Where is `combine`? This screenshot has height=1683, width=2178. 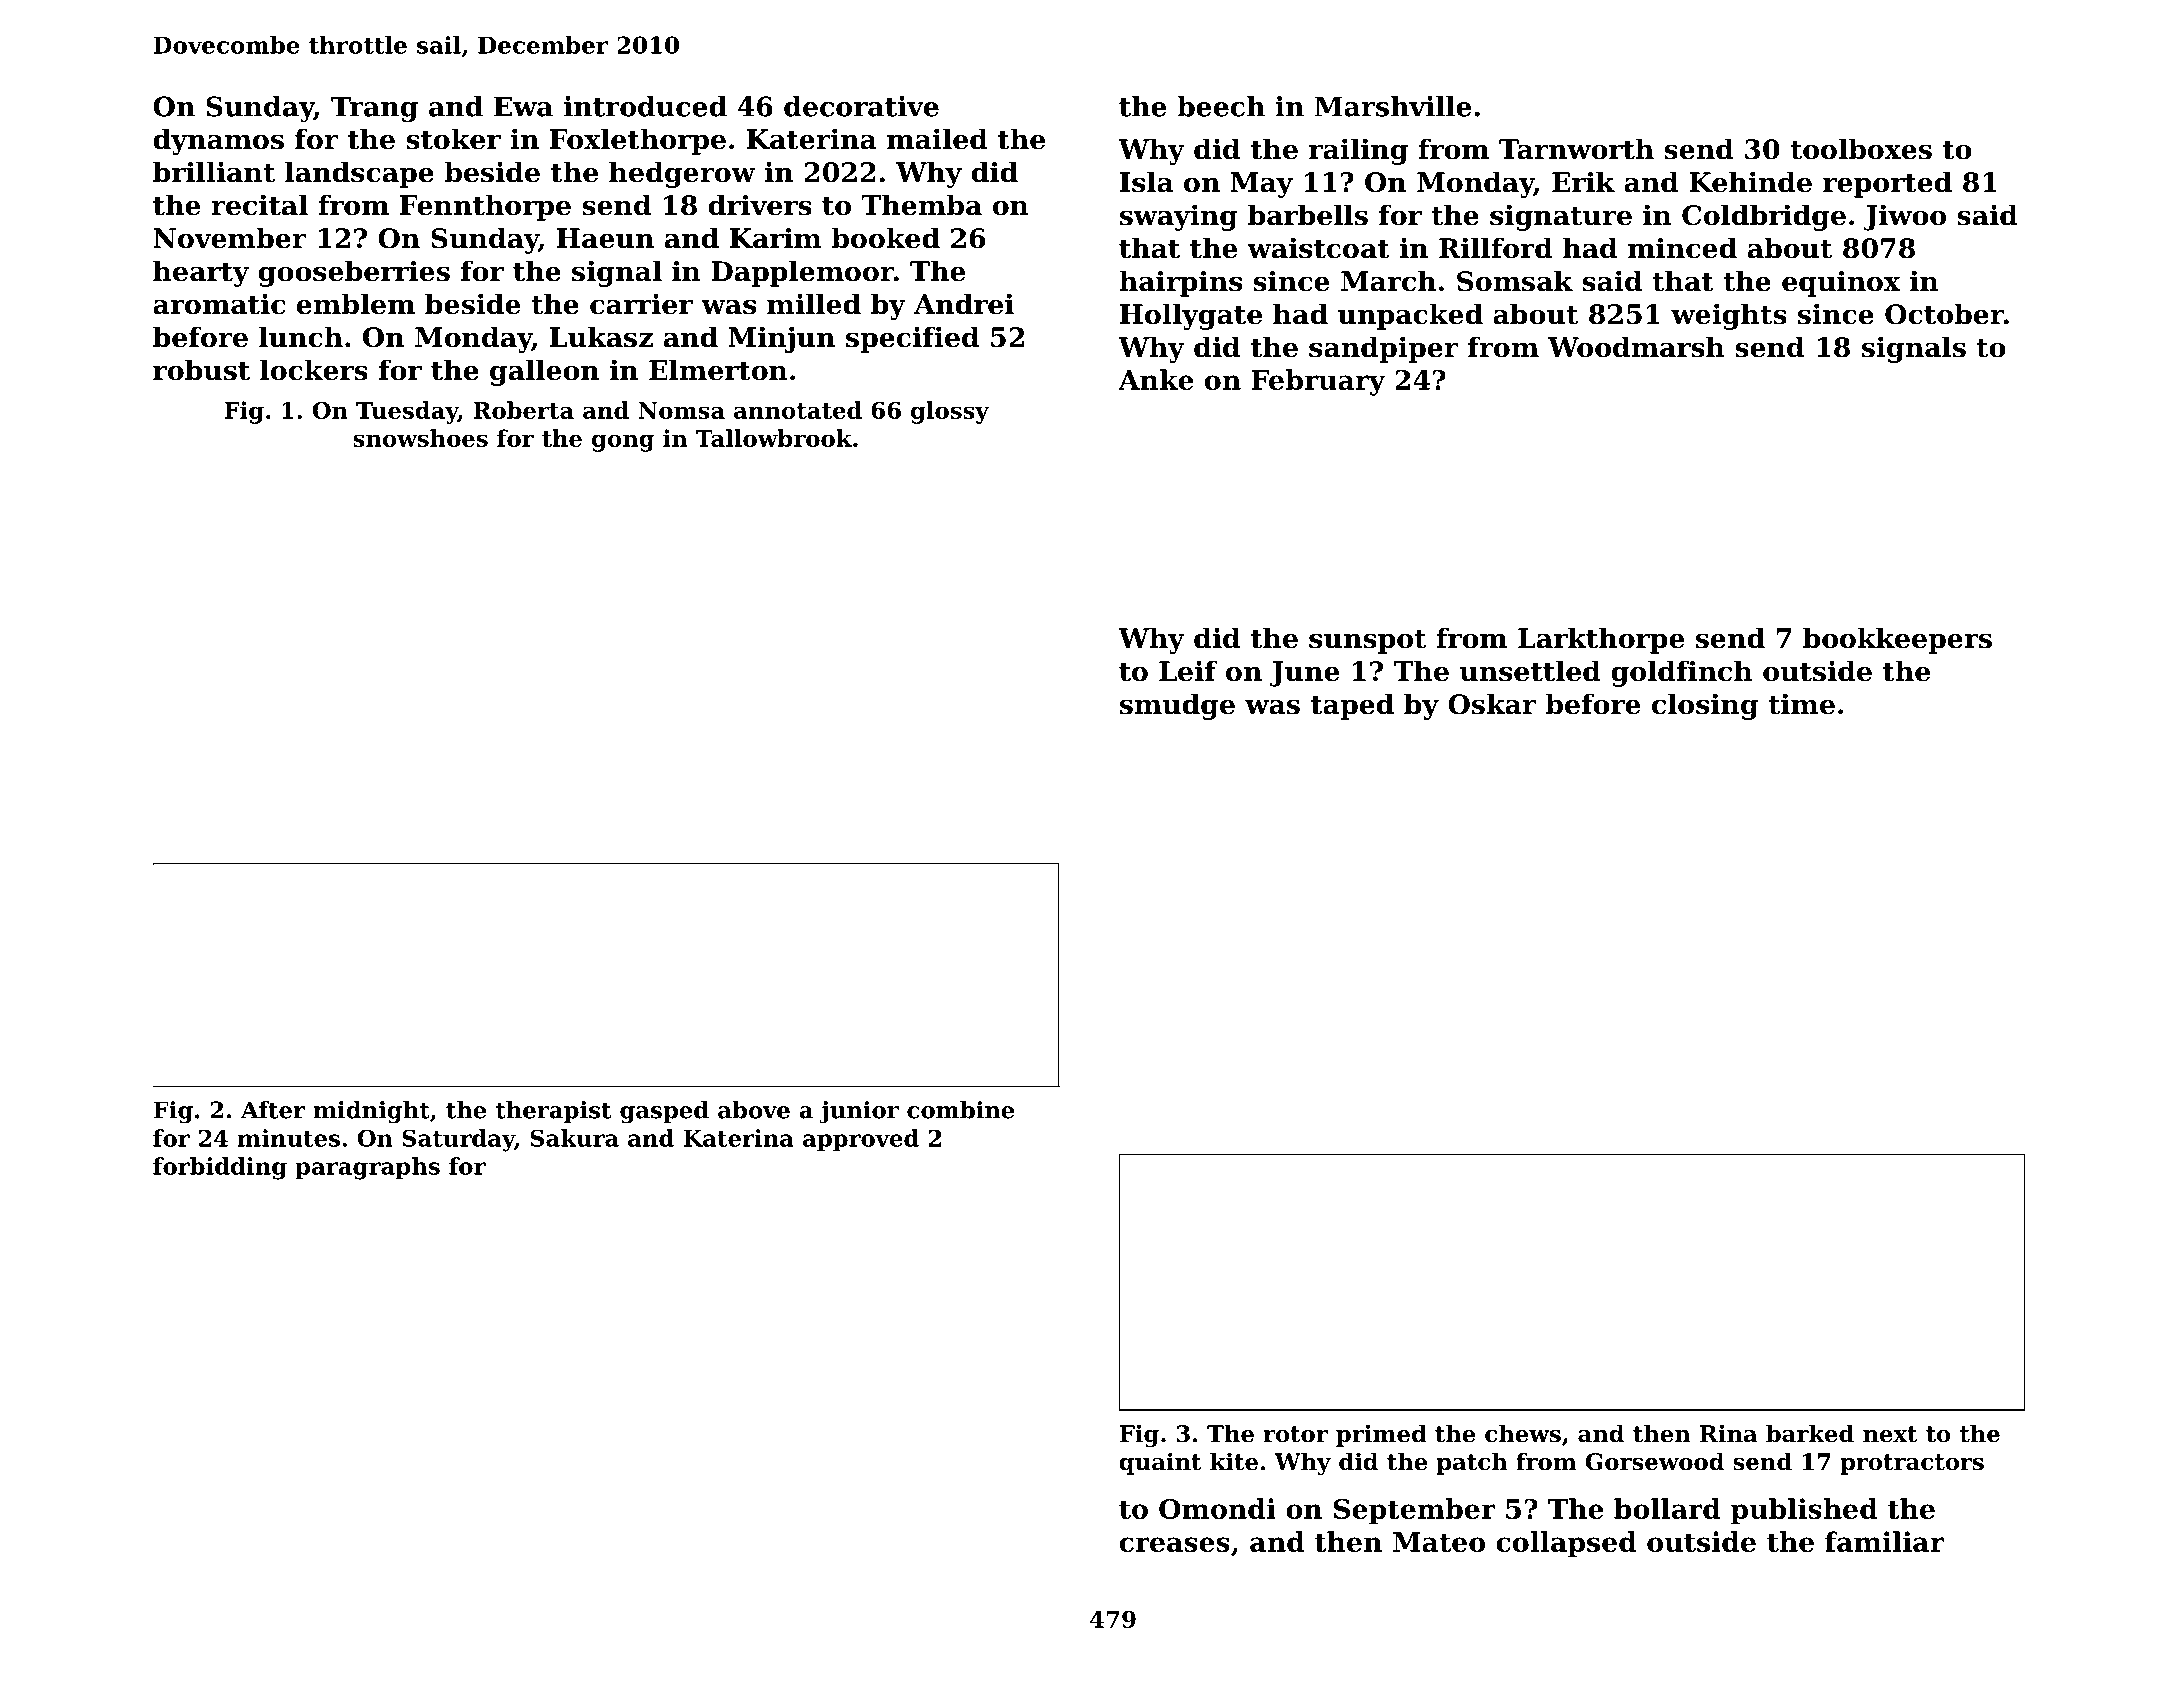
combine is located at coordinates (960, 1110).
